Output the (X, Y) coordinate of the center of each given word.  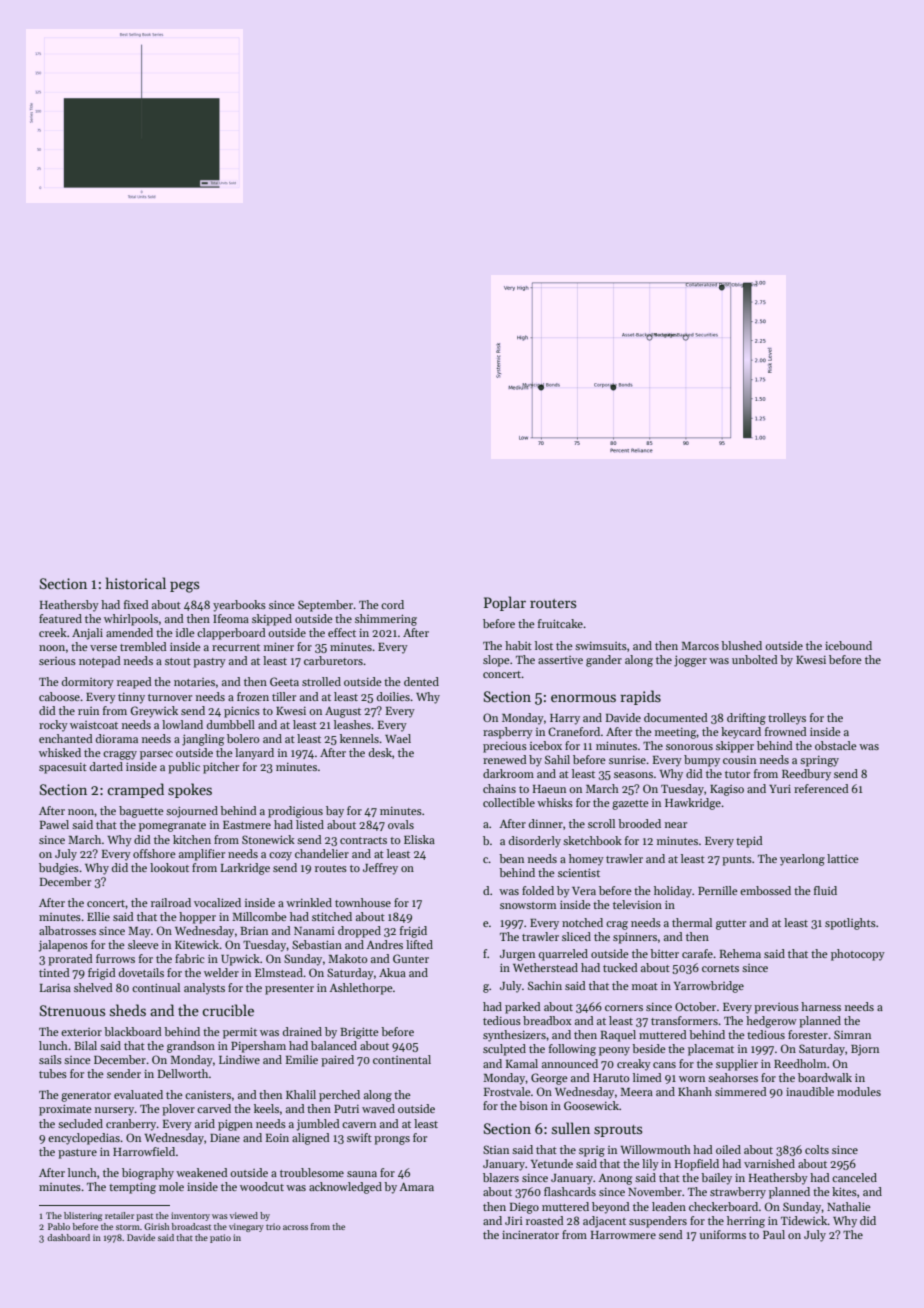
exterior (81, 1032)
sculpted (504, 1050)
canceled (854, 1177)
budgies (59, 869)
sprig (592, 1151)
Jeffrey (380, 869)
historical (136, 583)
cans (664, 1065)
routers (553, 603)
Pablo (59, 1226)
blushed (741, 645)
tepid (749, 842)
